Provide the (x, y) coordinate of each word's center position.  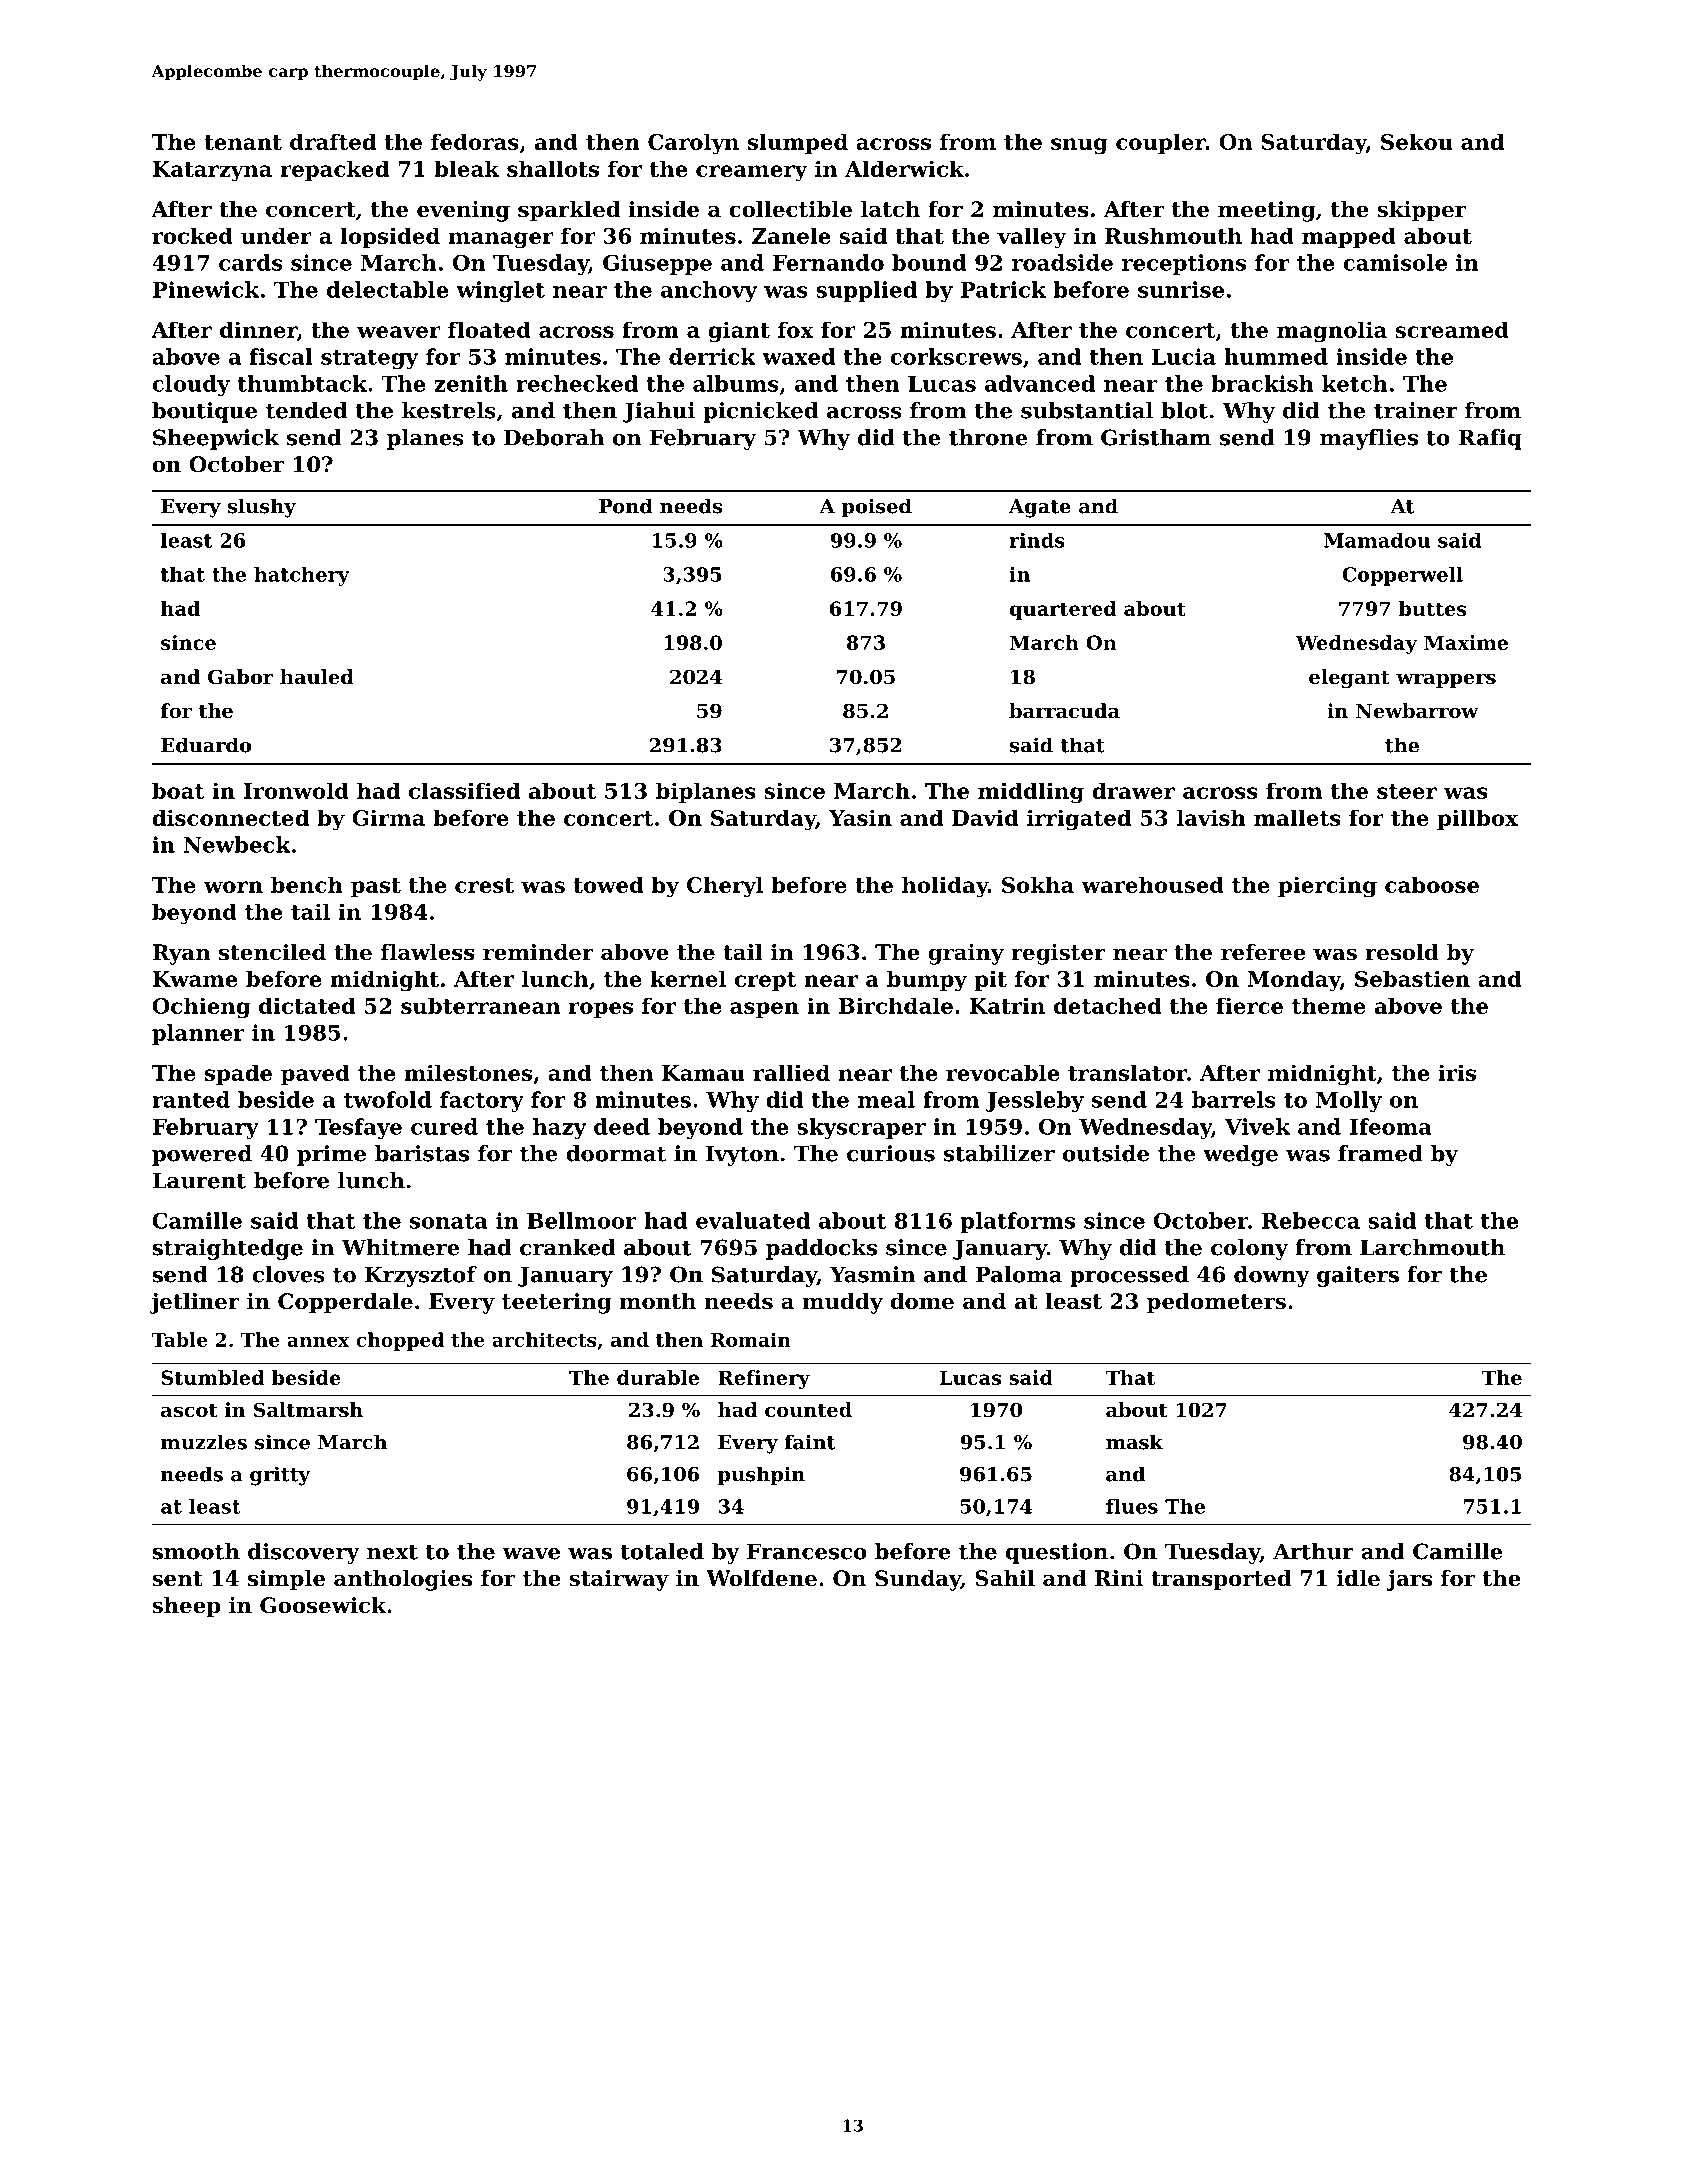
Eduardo (206, 745)
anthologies (403, 1580)
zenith (471, 383)
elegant (1349, 679)
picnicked (760, 412)
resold (1402, 952)
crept (765, 981)
